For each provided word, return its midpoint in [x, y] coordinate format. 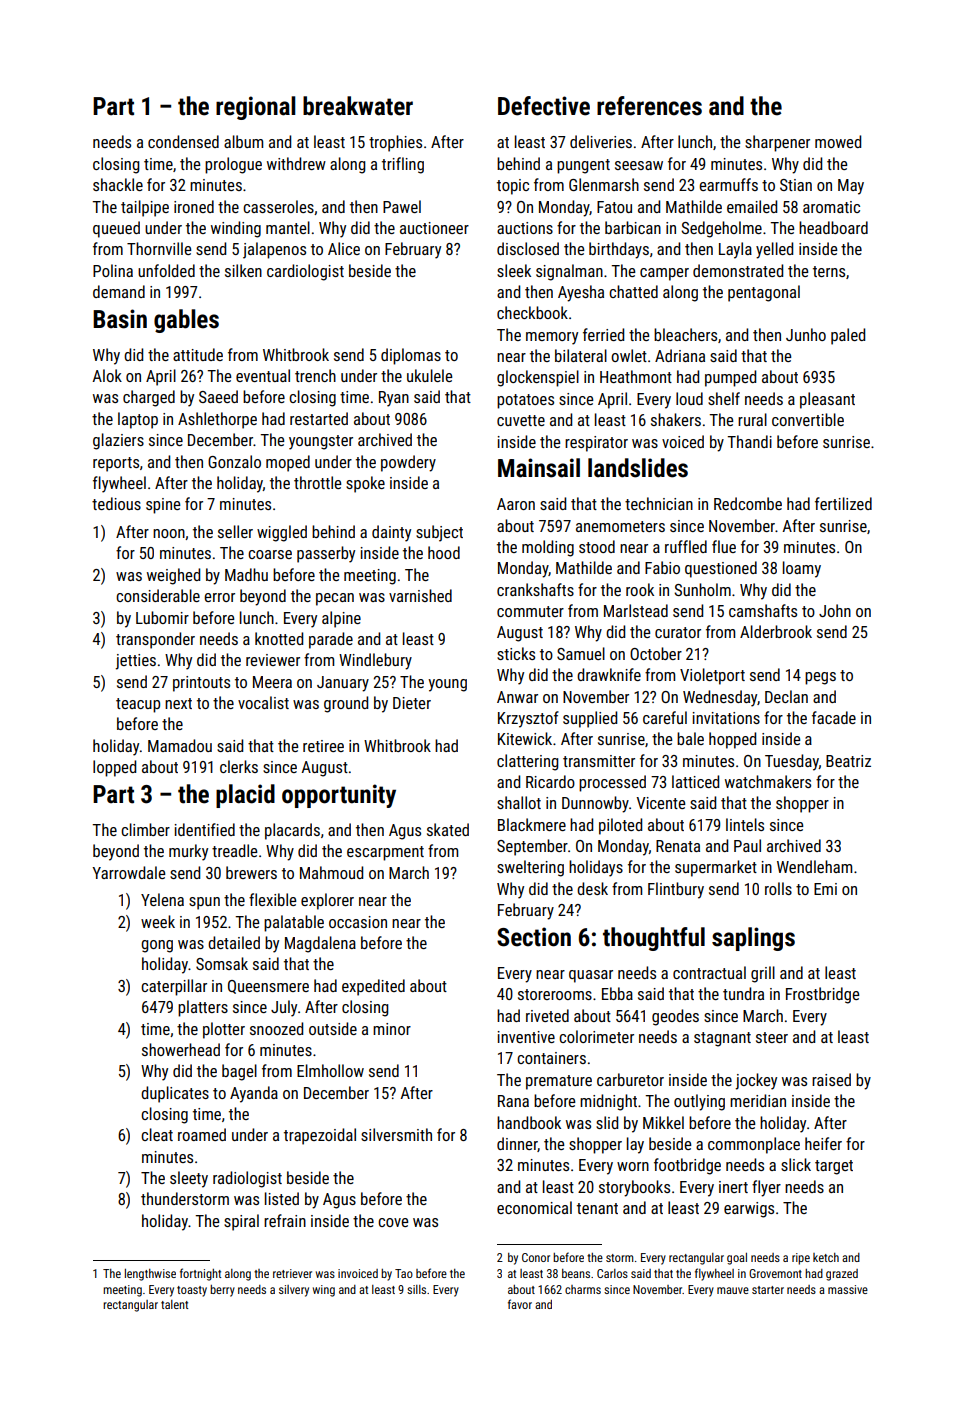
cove [393, 1222]
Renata [678, 846]
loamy [802, 569]
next [178, 703]
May [851, 187]
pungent [583, 166]
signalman [569, 272]
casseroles [278, 206]
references [649, 106]
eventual [263, 375]
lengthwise [150, 1275]
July [284, 1008]
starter [768, 1290]
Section [534, 937]
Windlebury [375, 661]
